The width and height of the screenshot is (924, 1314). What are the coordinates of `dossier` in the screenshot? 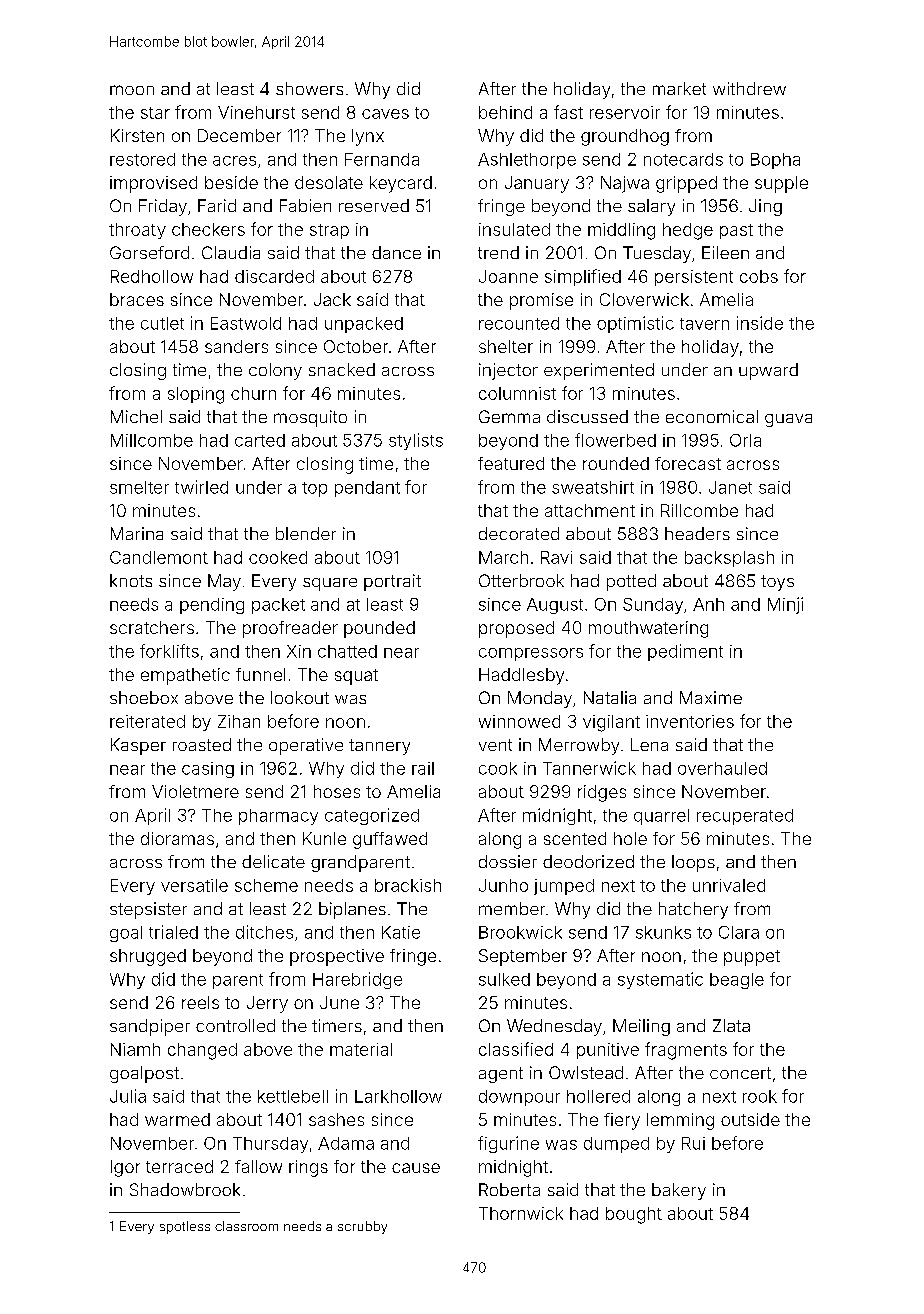 It's located at (508, 861).
